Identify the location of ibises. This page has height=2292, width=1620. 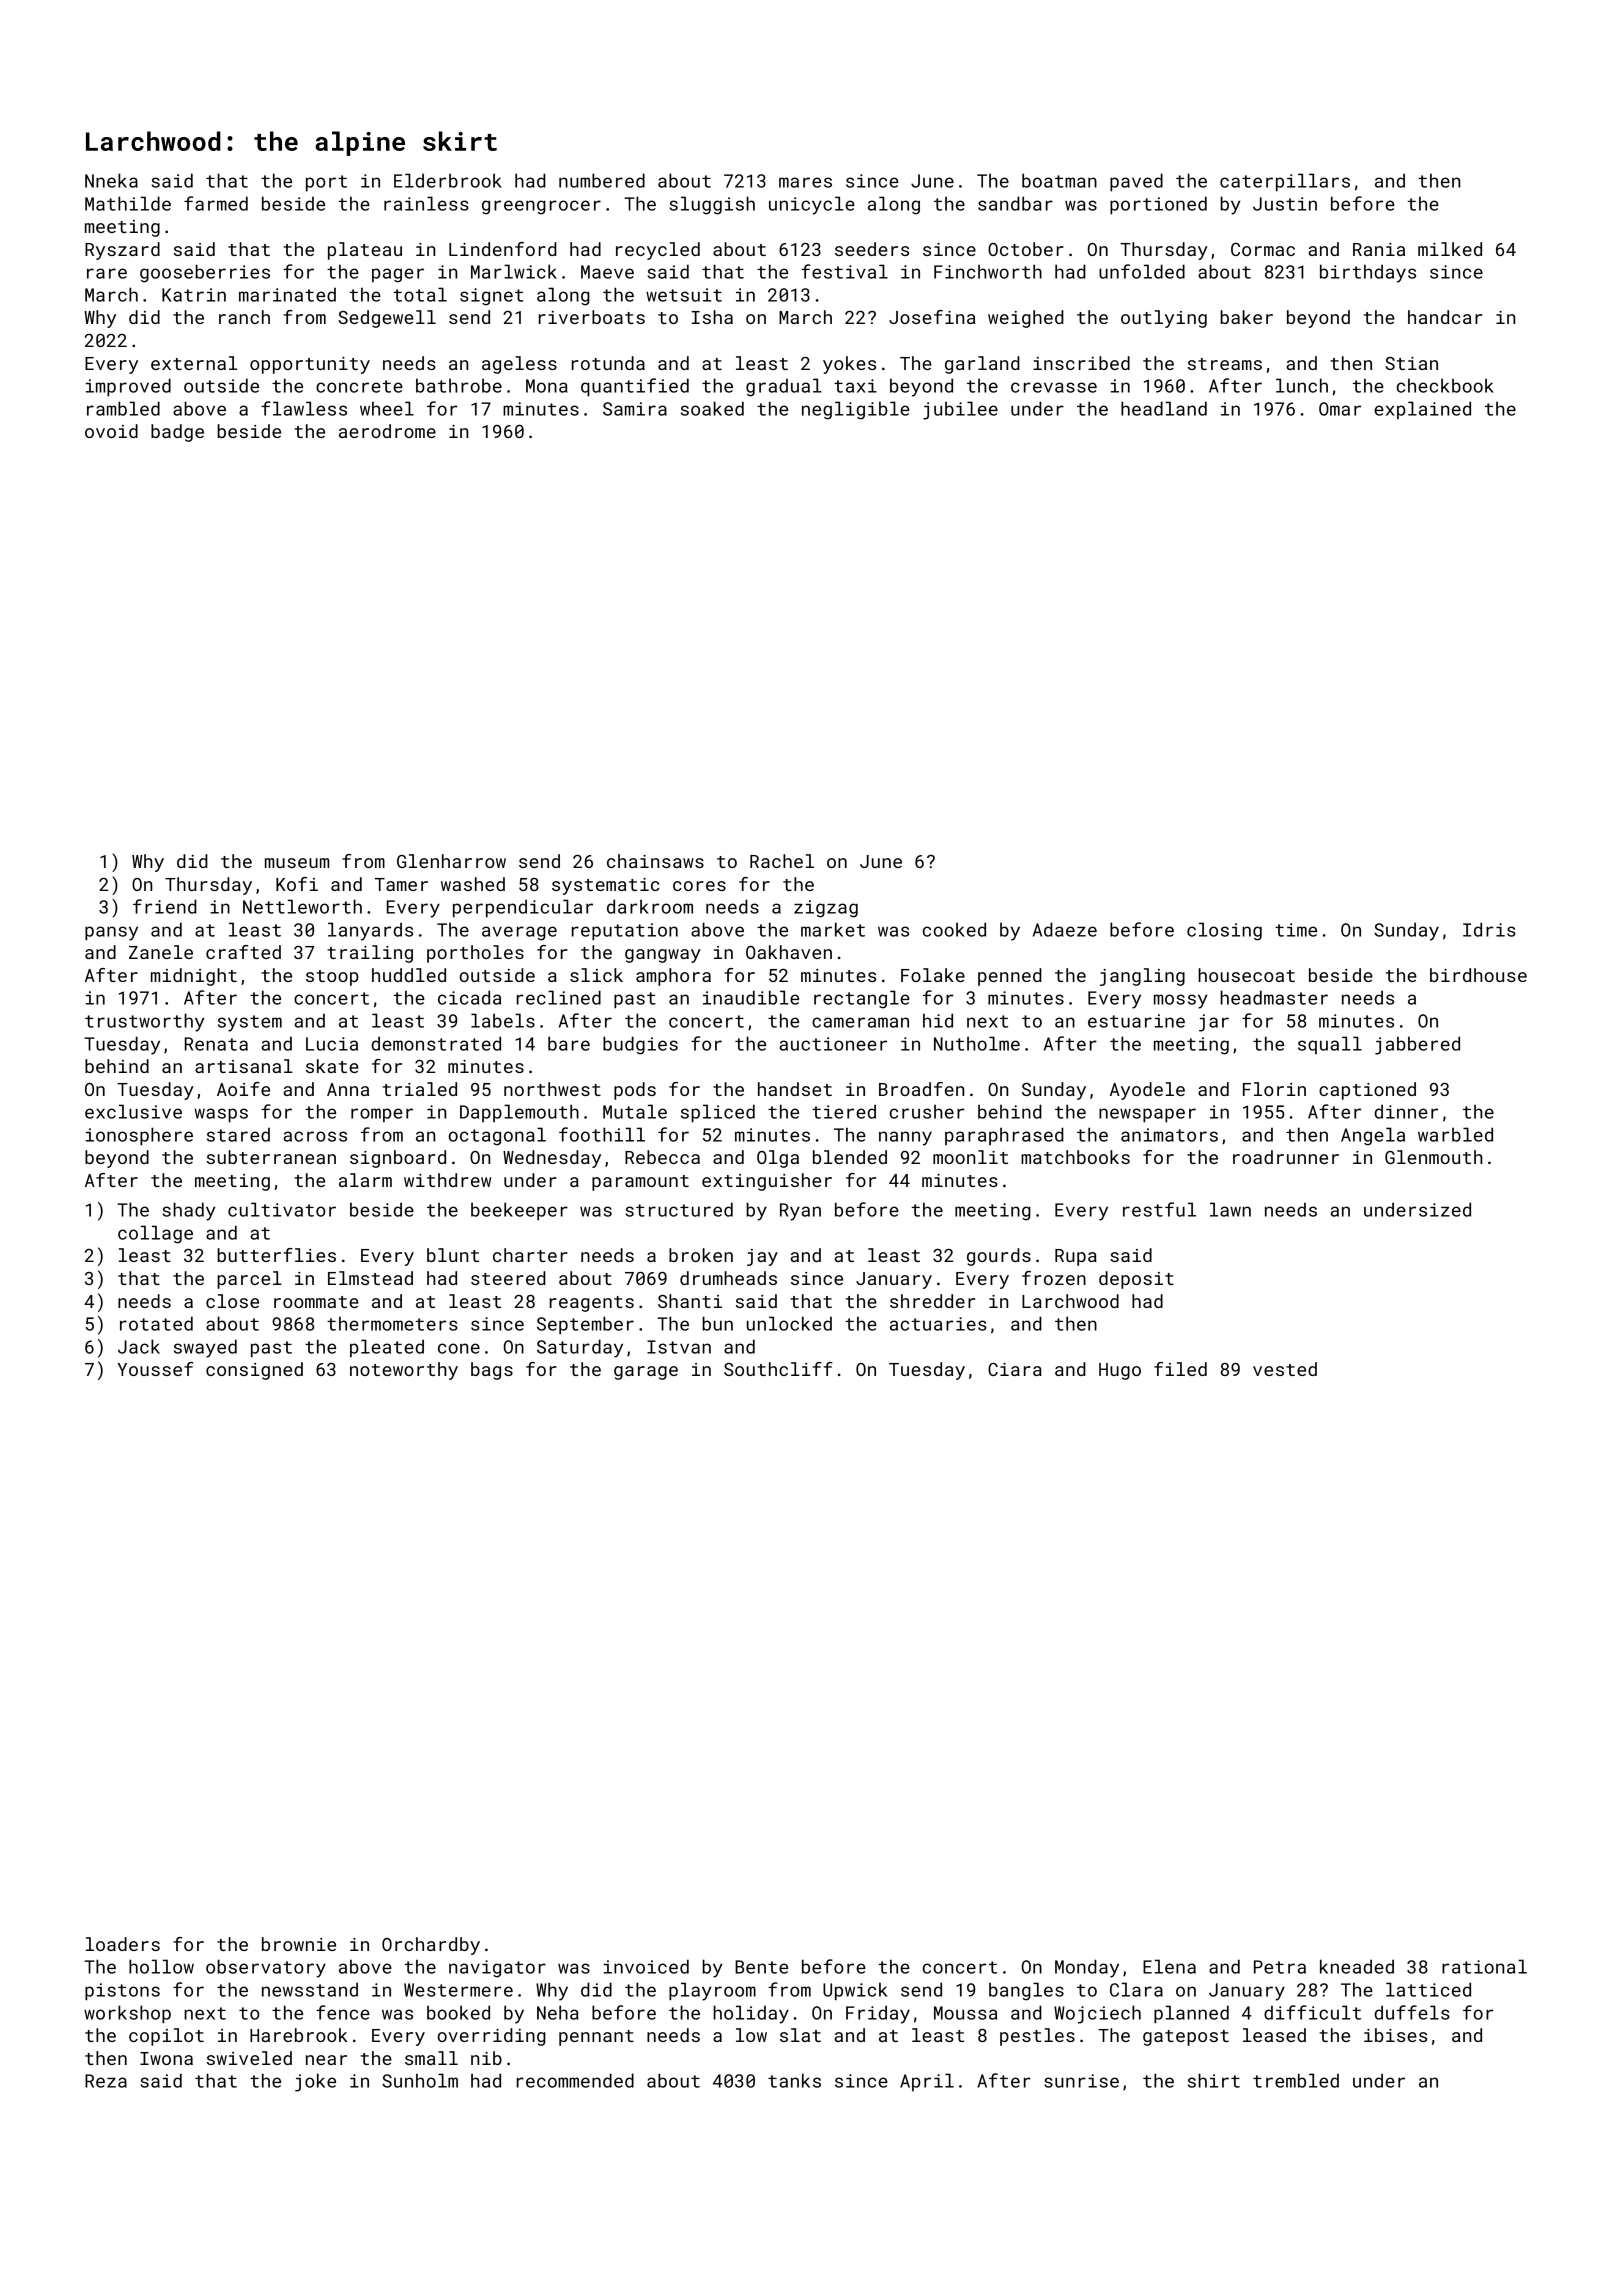
(1395, 2035).
